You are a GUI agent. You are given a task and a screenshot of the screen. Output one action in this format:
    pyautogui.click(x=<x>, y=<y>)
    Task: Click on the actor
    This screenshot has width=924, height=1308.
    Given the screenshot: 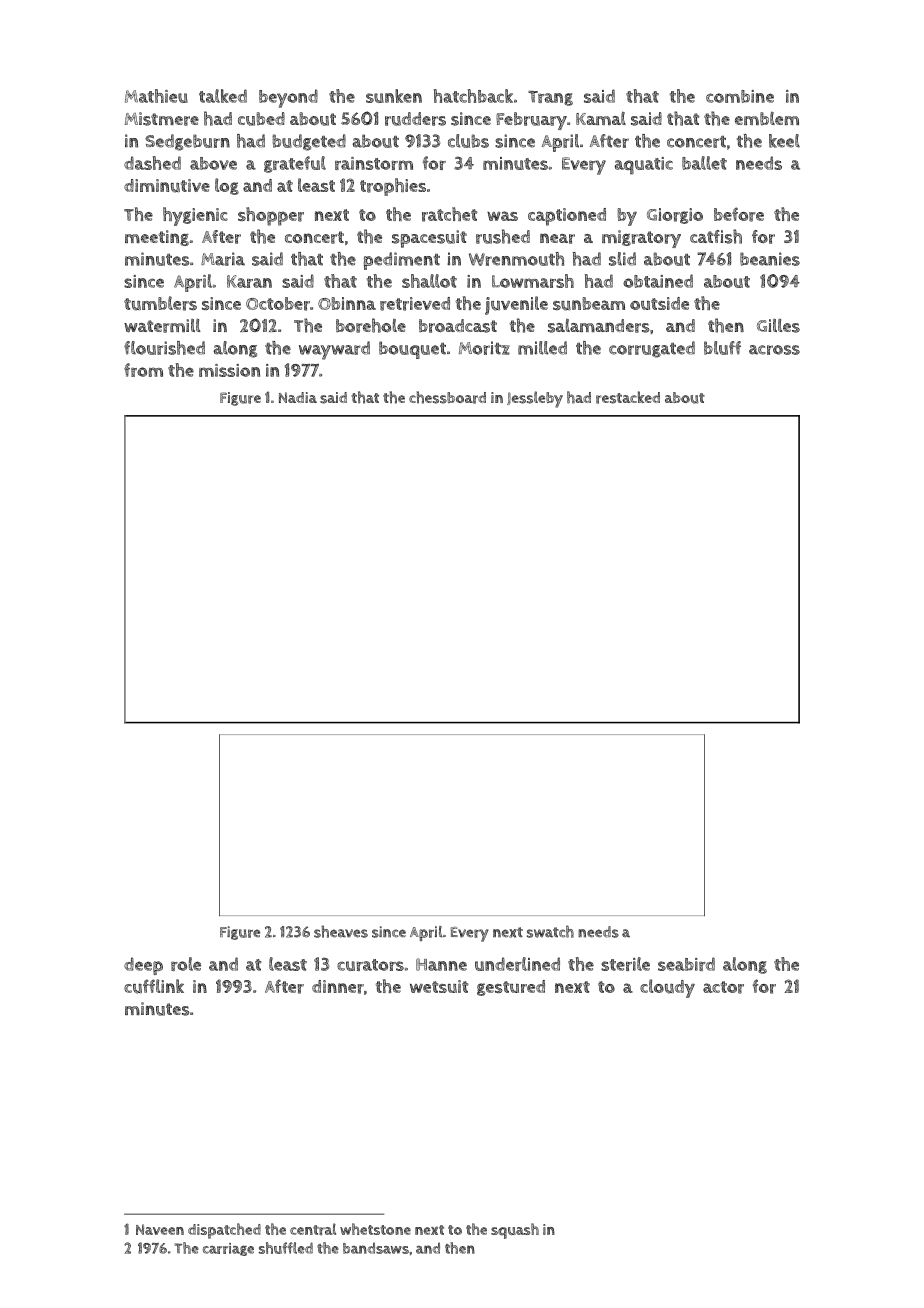 What is the action you would take?
    pyautogui.click(x=723, y=987)
